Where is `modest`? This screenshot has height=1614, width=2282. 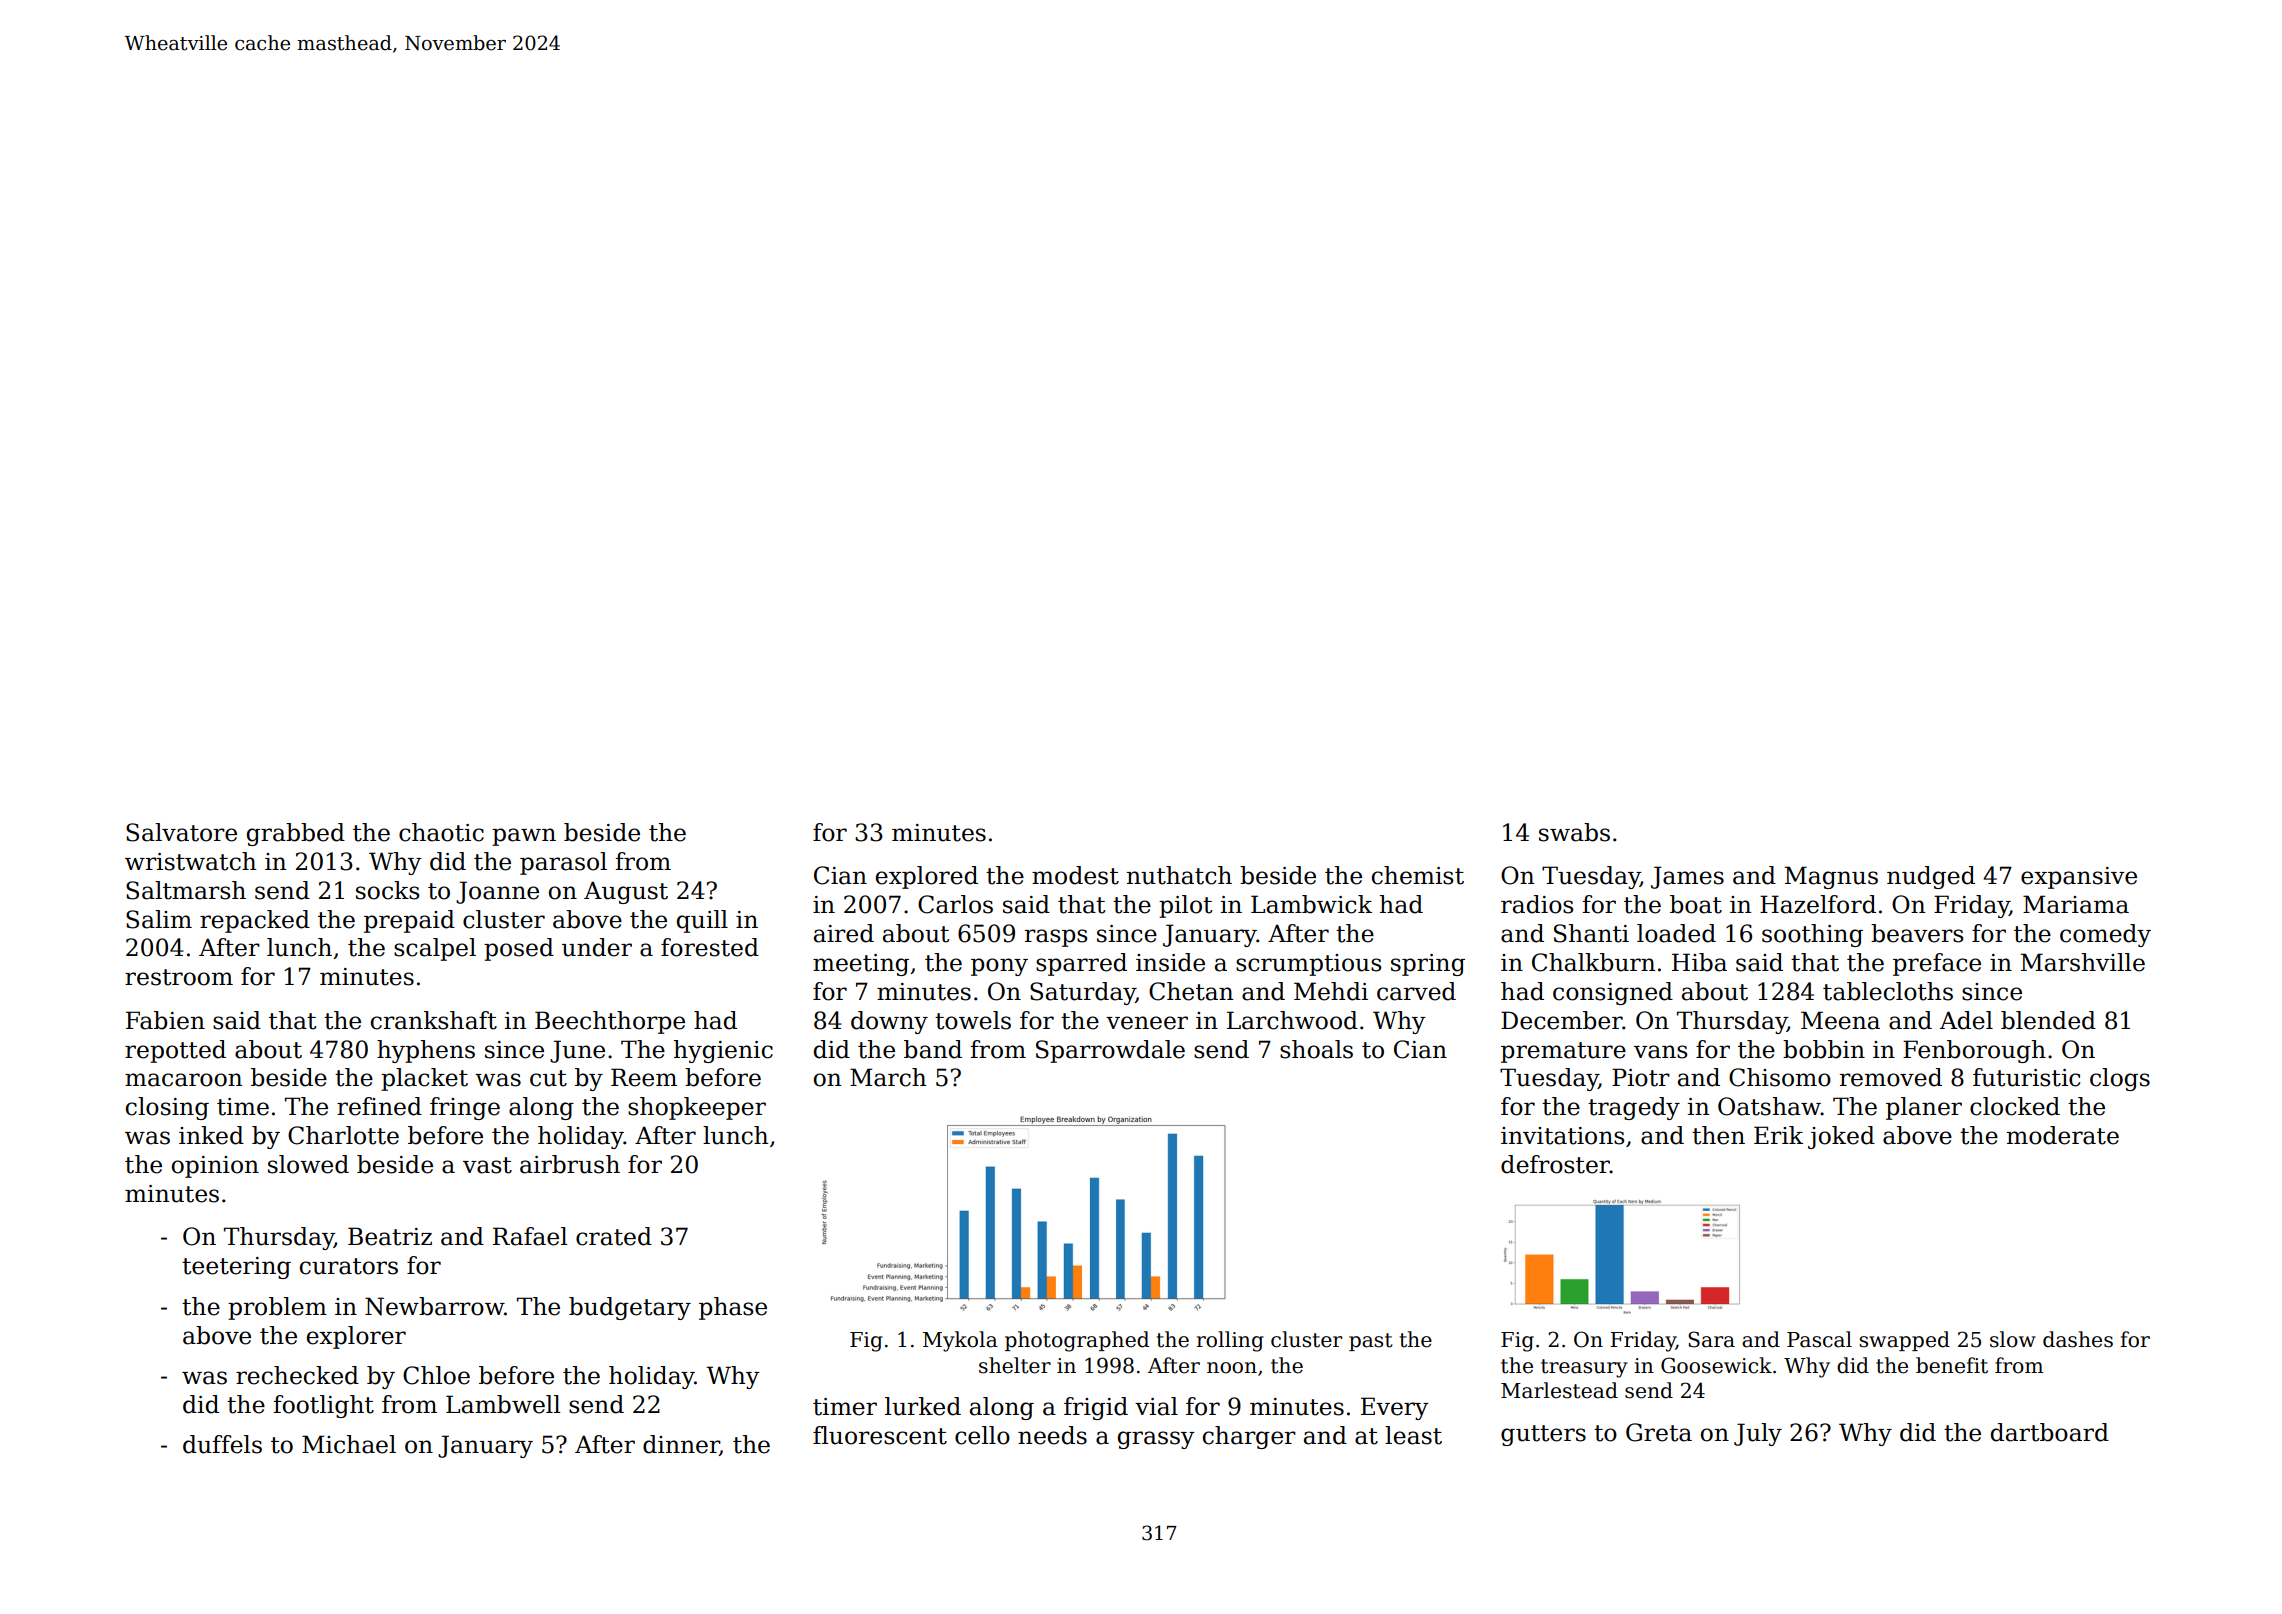
modest is located at coordinates (1075, 875).
